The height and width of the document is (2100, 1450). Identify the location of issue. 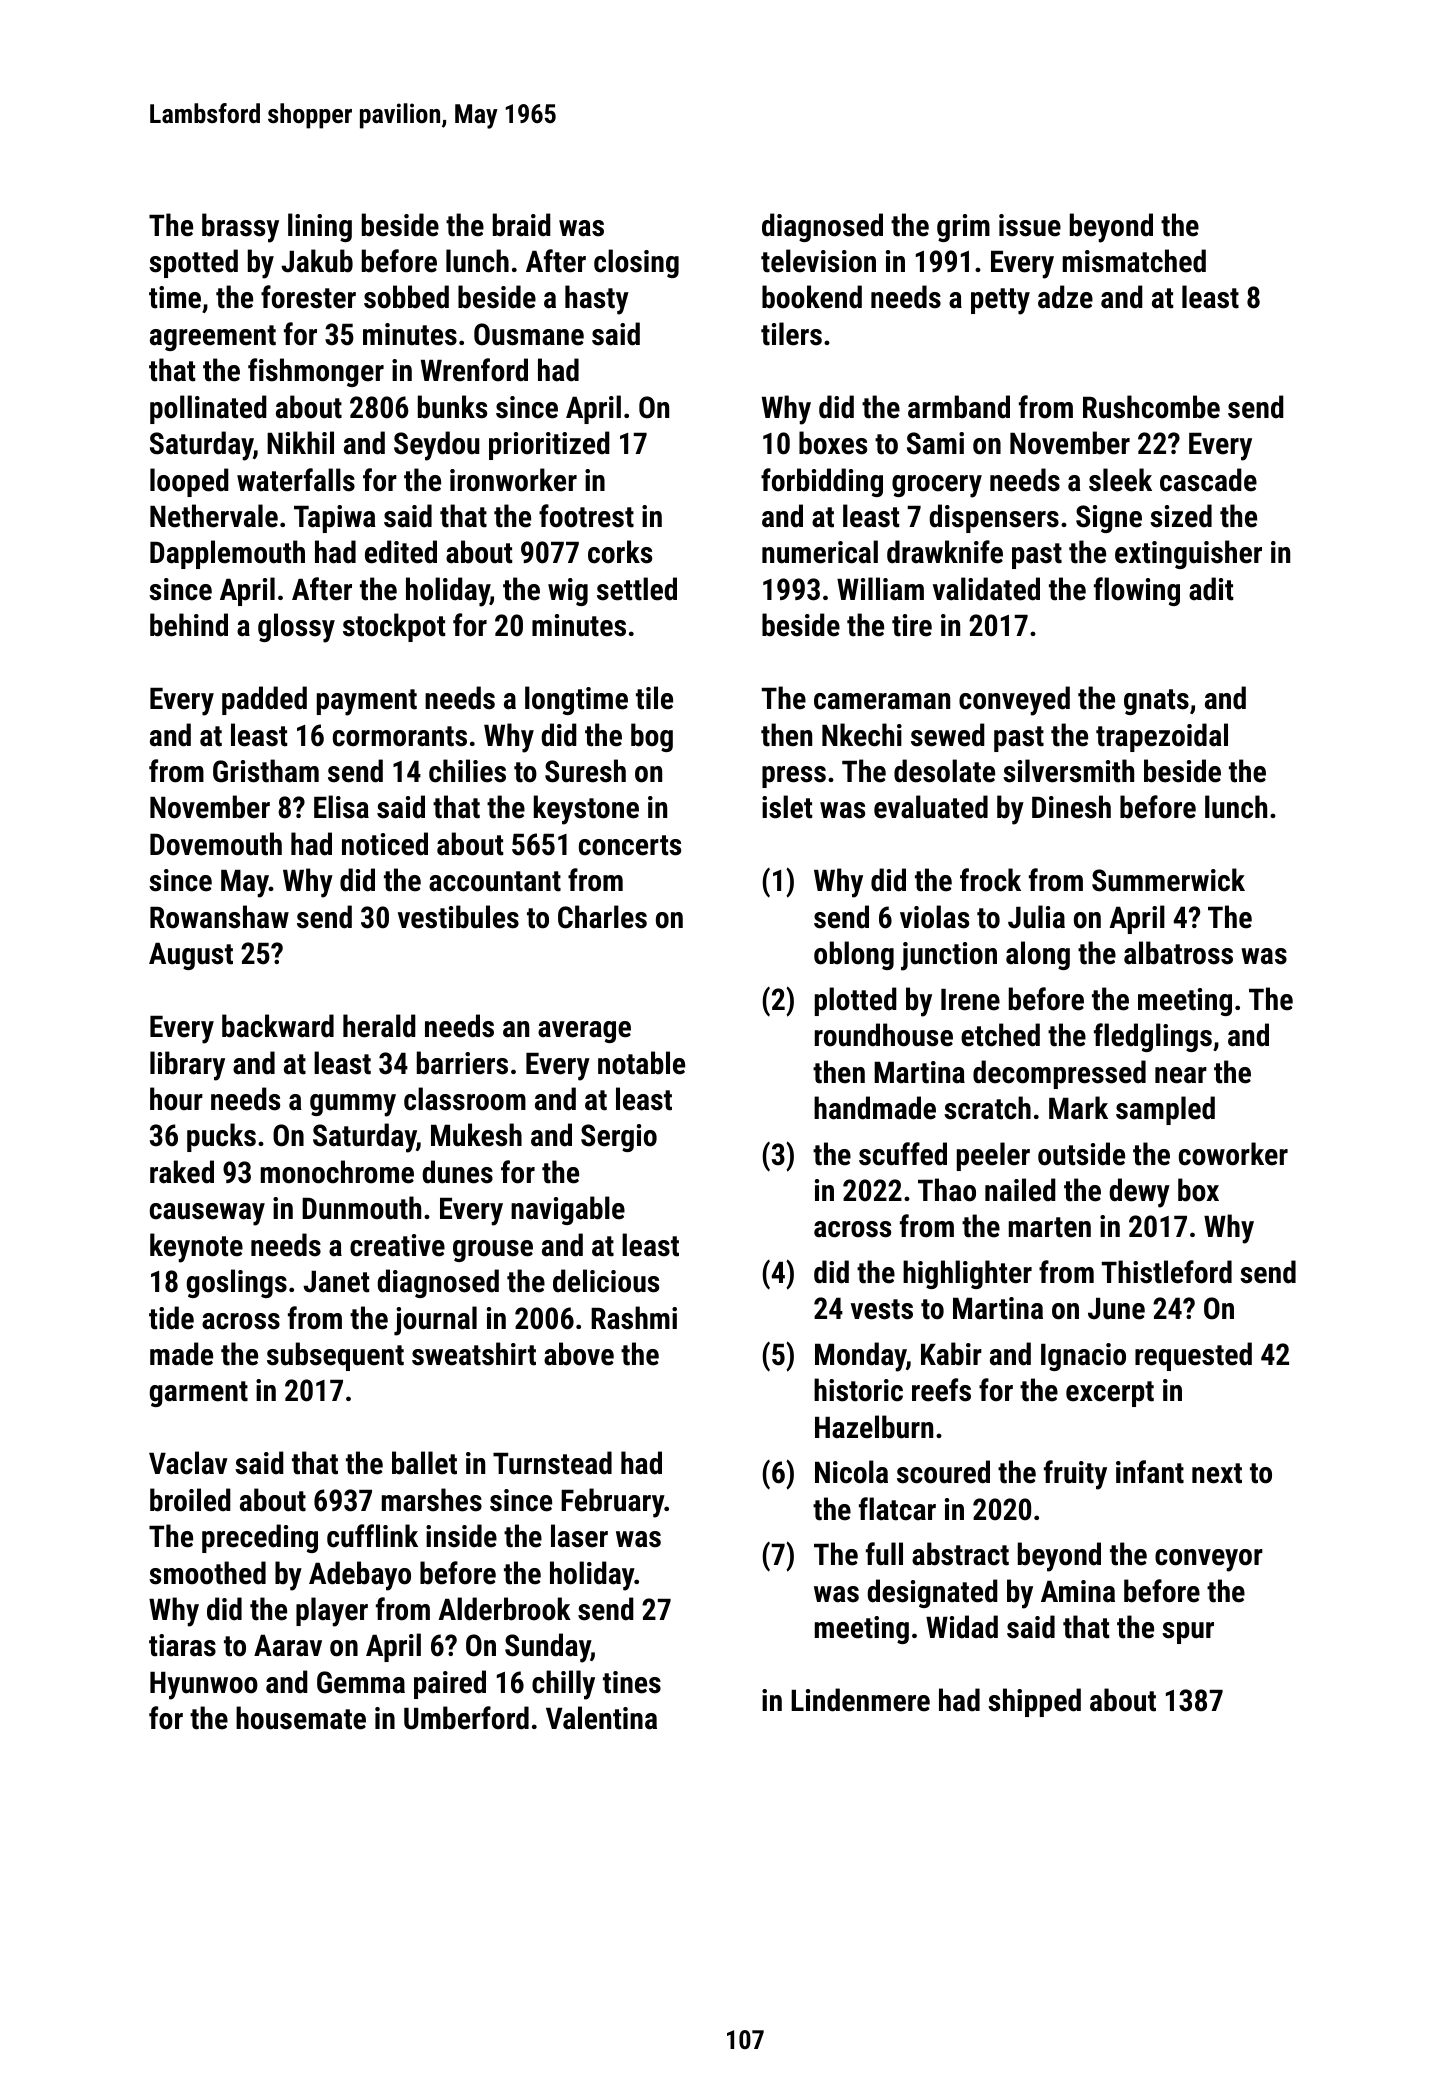
(1030, 225).
